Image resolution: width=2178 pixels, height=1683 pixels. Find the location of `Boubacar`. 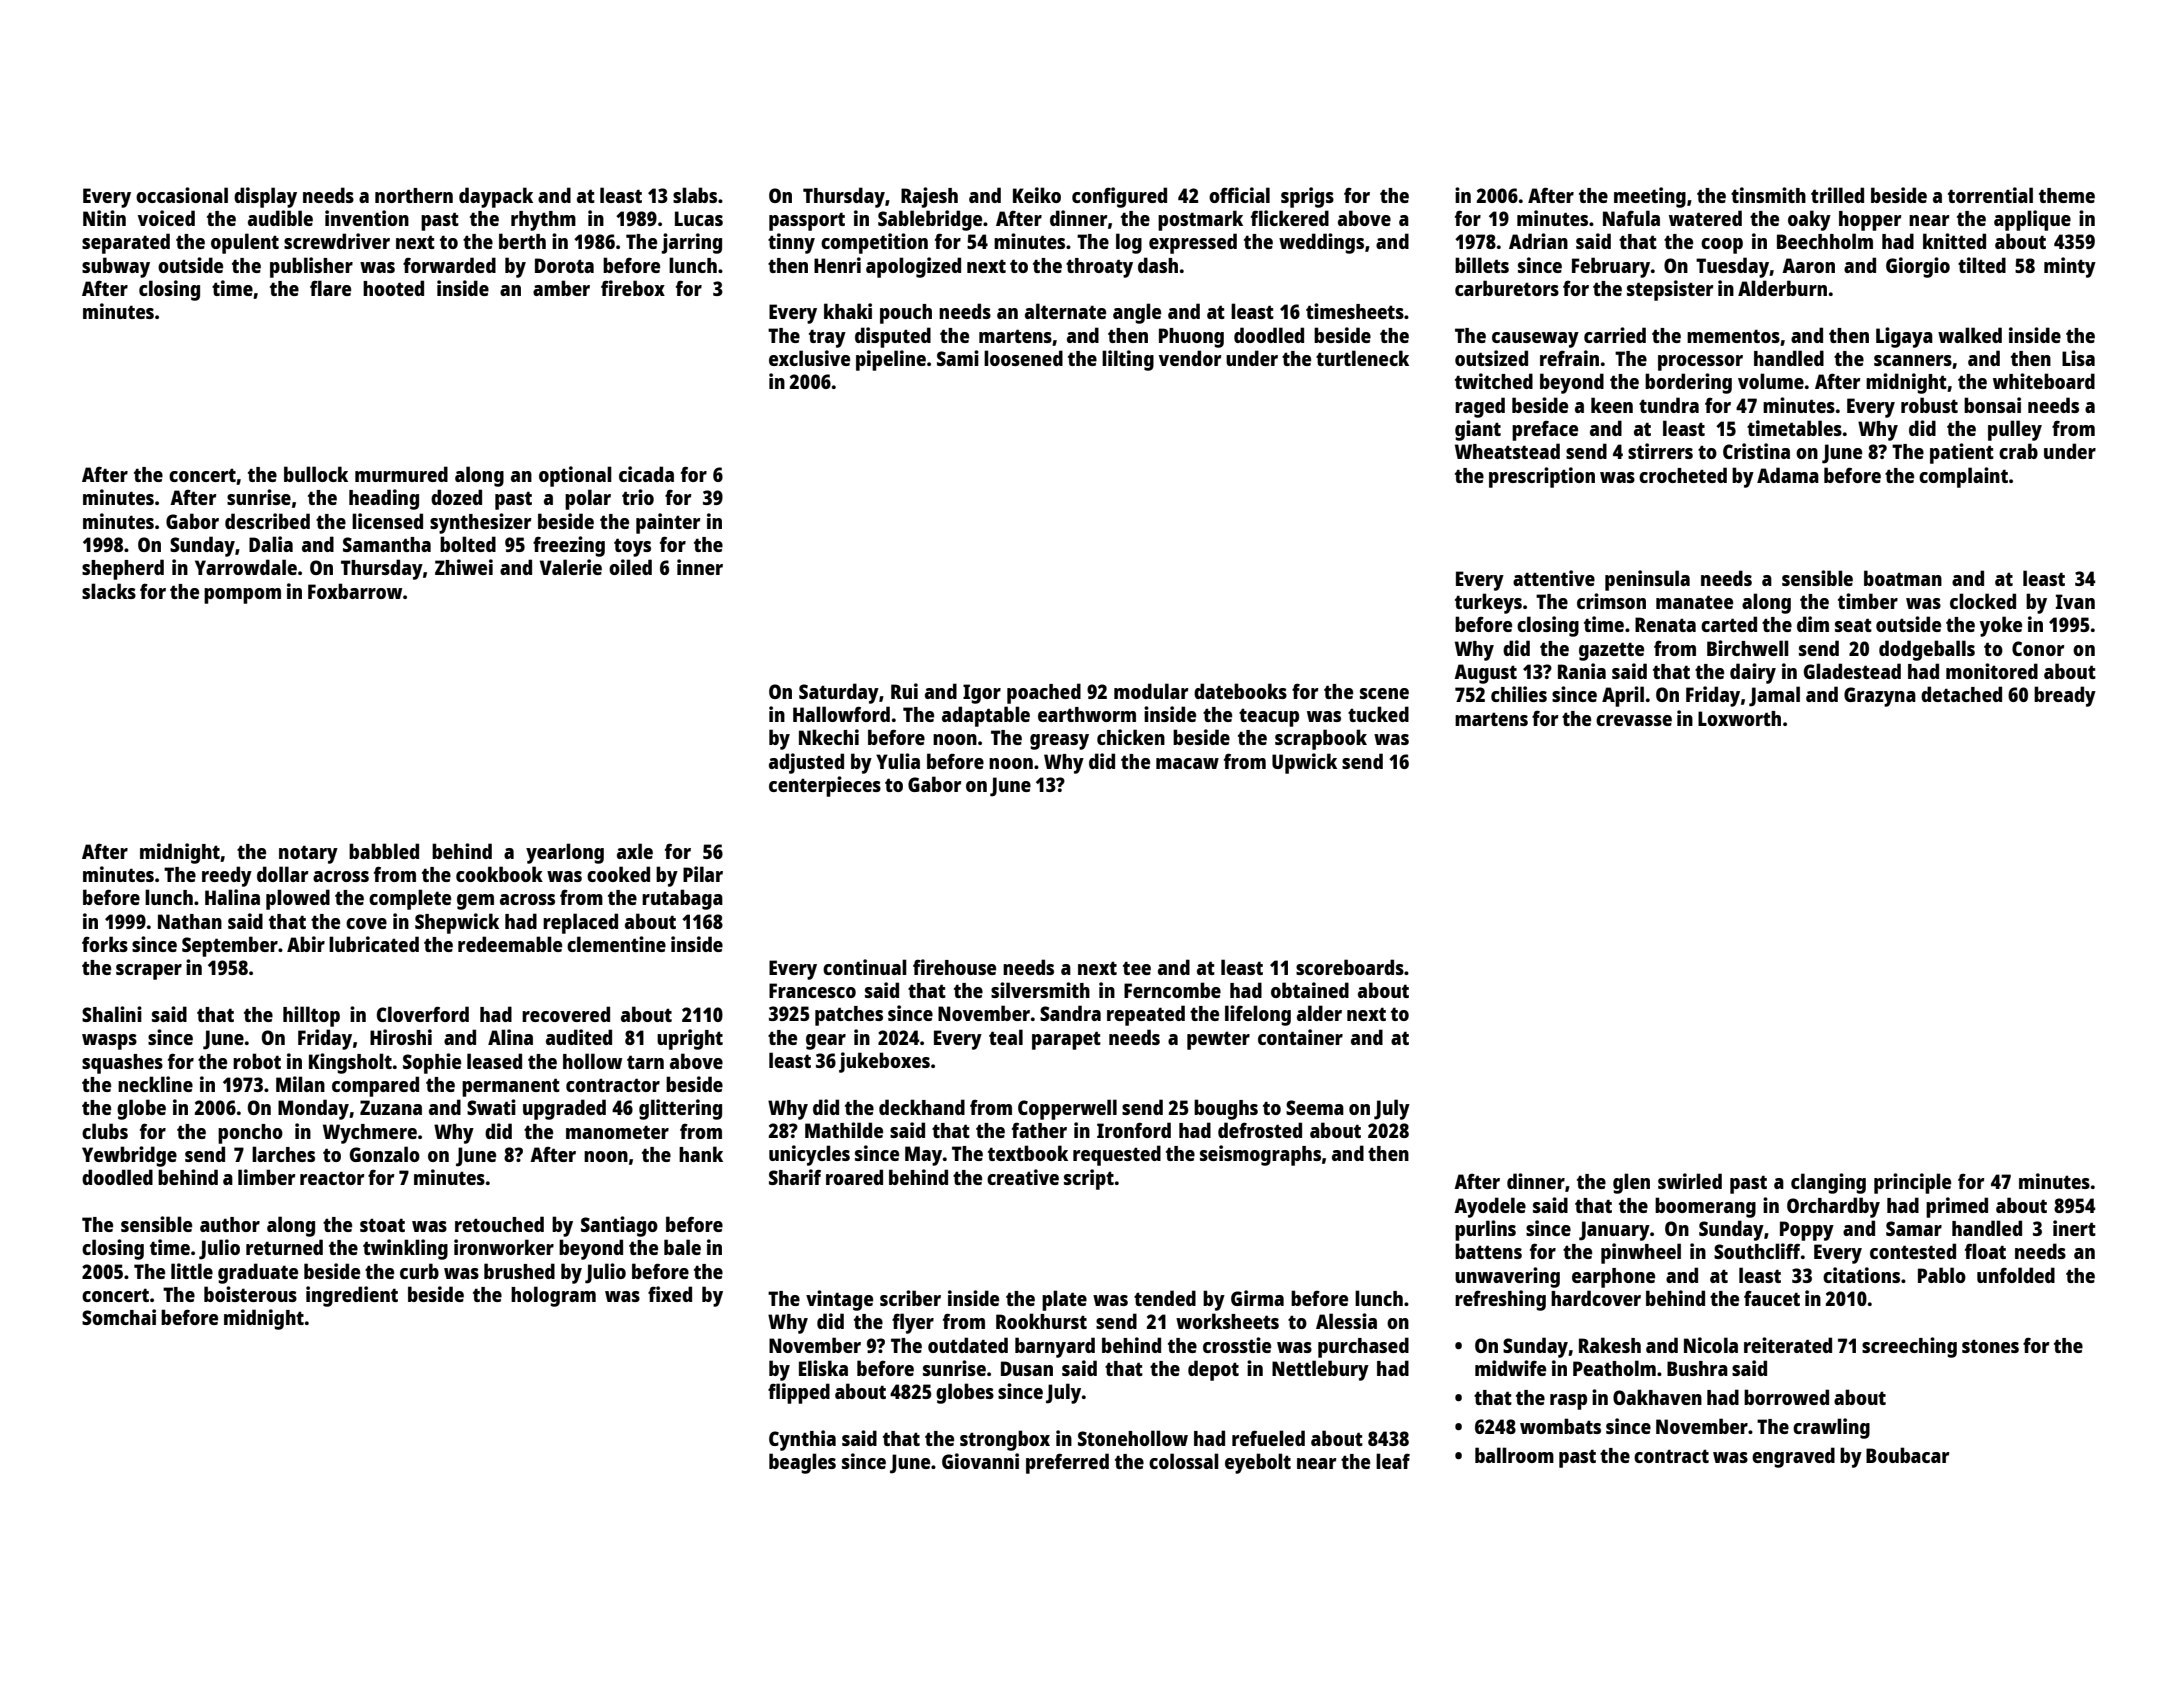

Boubacar is located at coordinates (1907, 1455).
